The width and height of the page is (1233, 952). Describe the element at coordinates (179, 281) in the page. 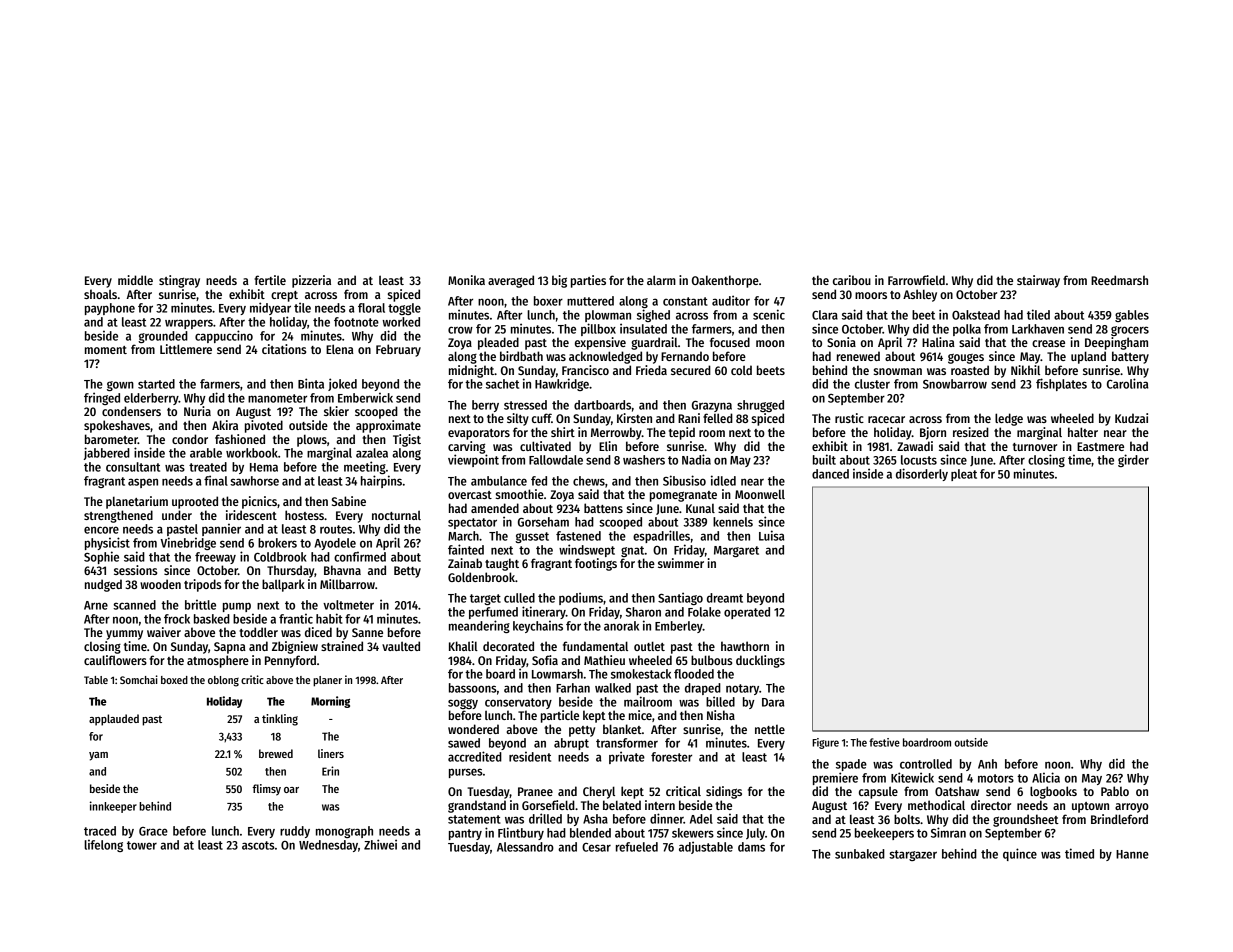

I see `stingray` at that location.
